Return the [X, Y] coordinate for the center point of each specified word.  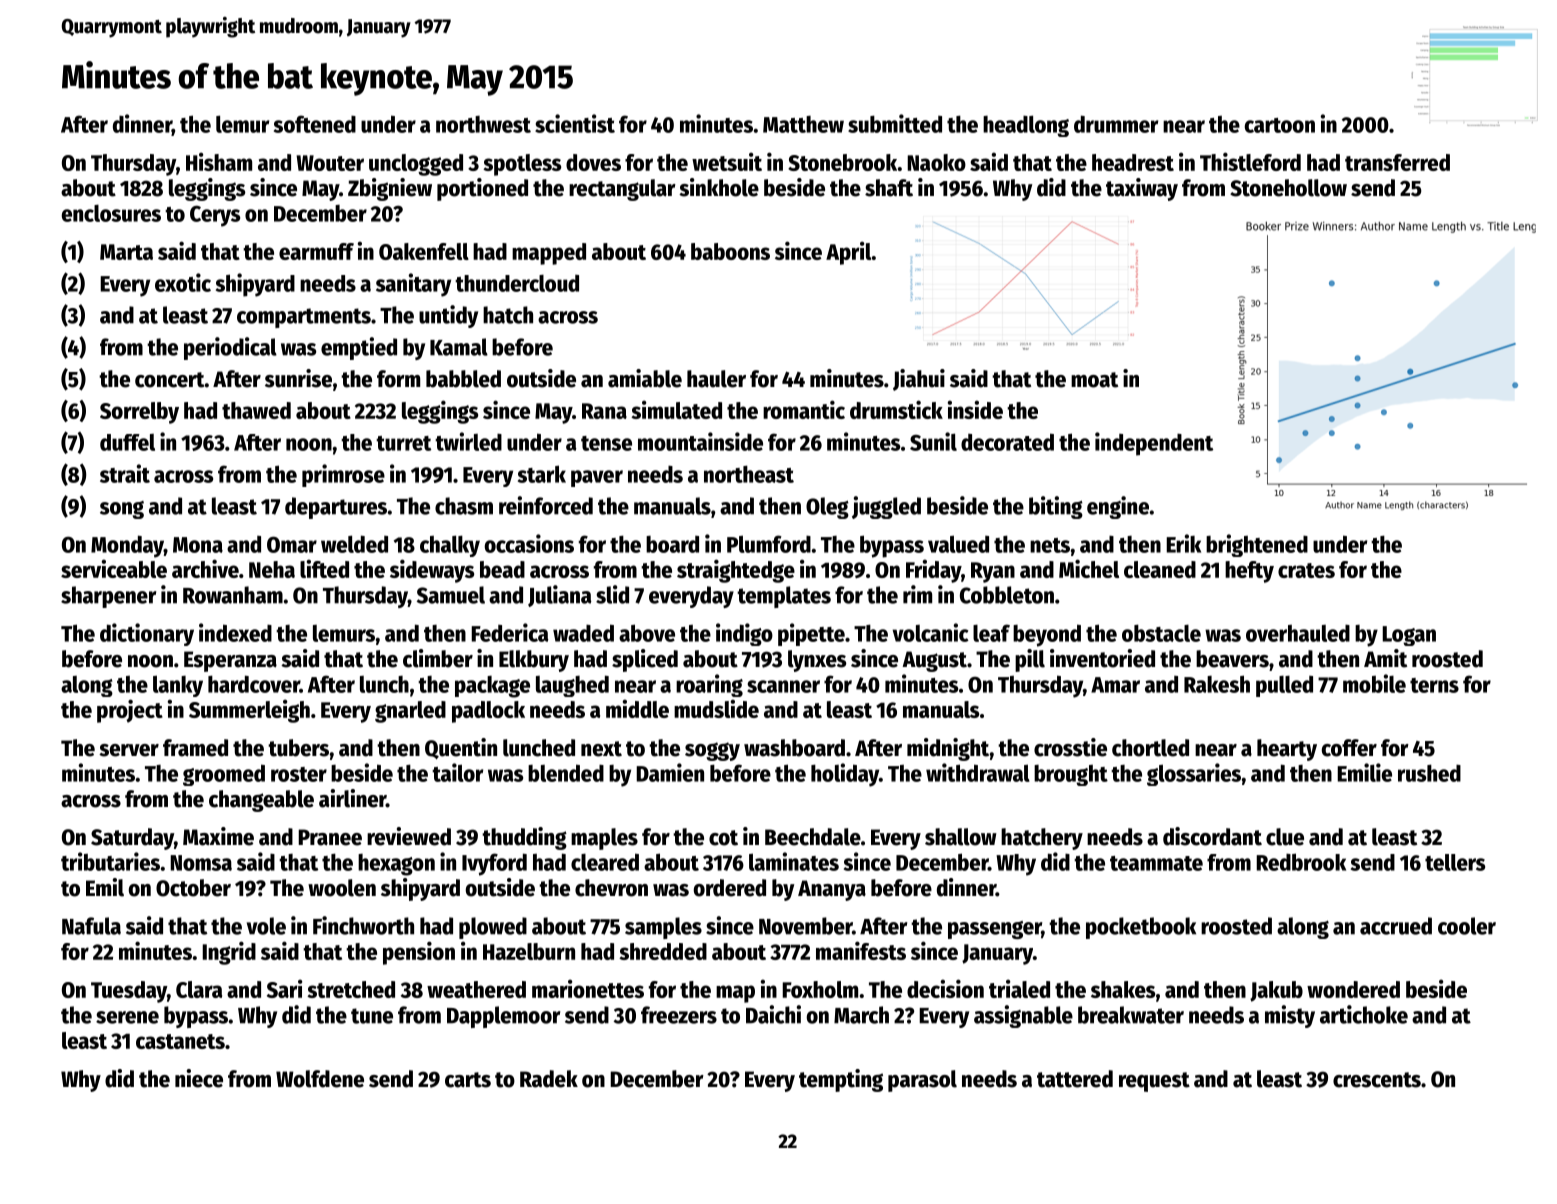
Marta [126, 252]
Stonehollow [1288, 188]
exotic [183, 282]
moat [1094, 380]
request [1154, 1082]
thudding [524, 838]
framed [195, 748]
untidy [448, 316]
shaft [889, 188]
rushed [1429, 773]
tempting [841, 1080]
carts [468, 1080]
